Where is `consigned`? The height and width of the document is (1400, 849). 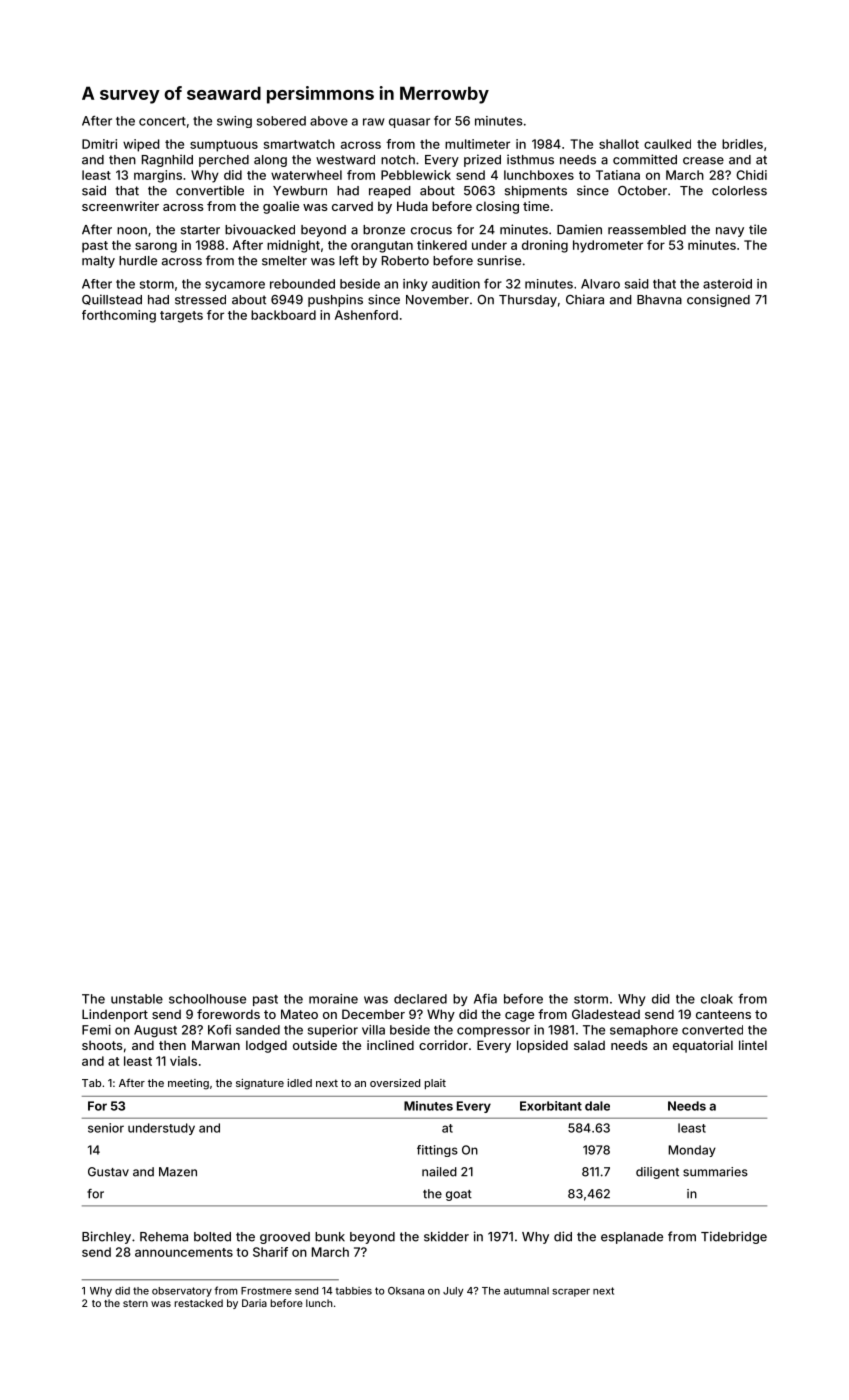 consigned is located at coordinates (718, 300).
